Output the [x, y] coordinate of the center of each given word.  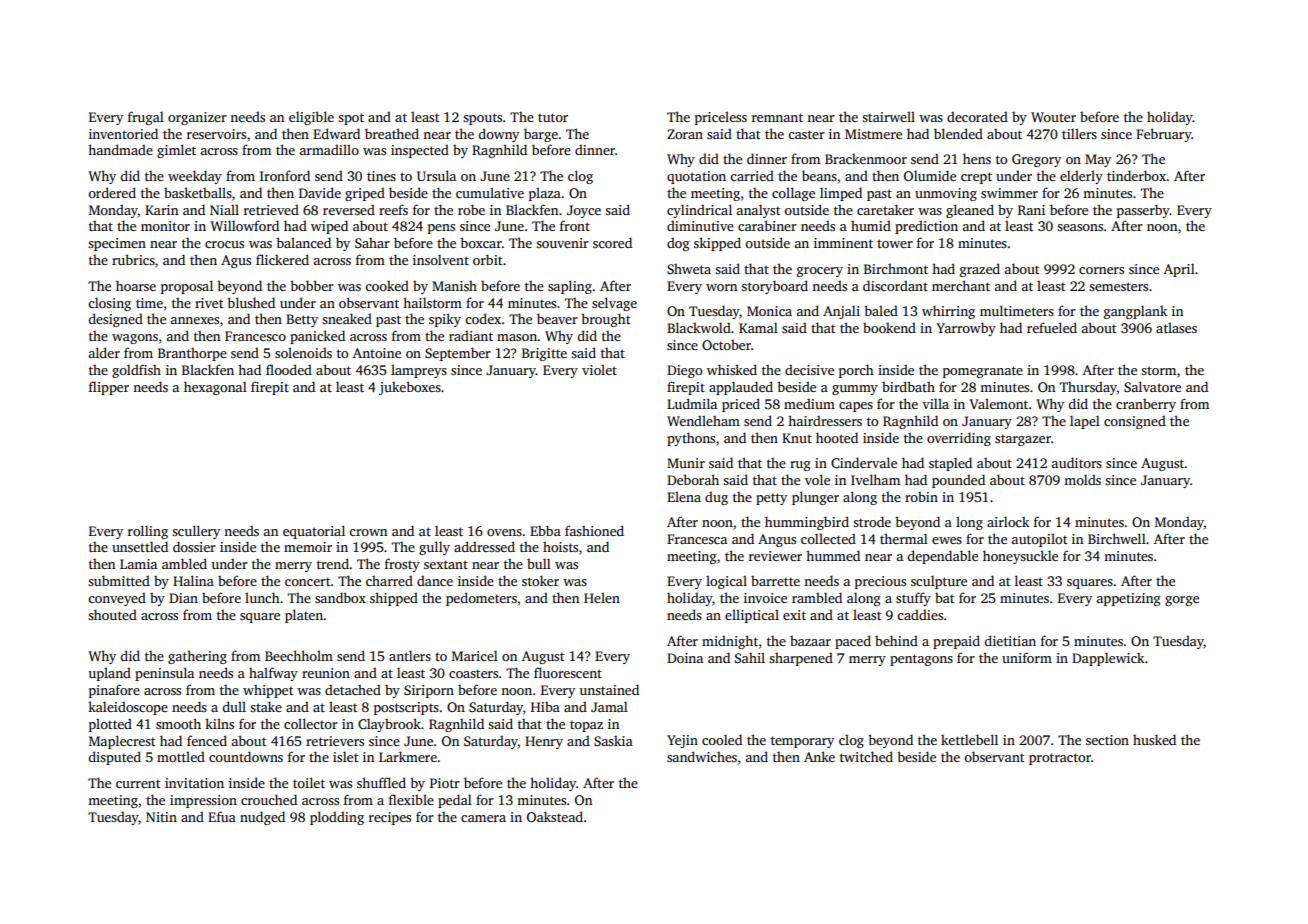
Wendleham [703, 420]
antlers [410, 655]
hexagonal [215, 388]
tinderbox [1137, 175]
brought [605, 320]
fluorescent [568, 672]
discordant [895, 285]
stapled [950, 464]
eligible [311, 118]
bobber [312, 285]
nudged [262, 818]
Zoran [685, 134]
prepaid [956, 642]
